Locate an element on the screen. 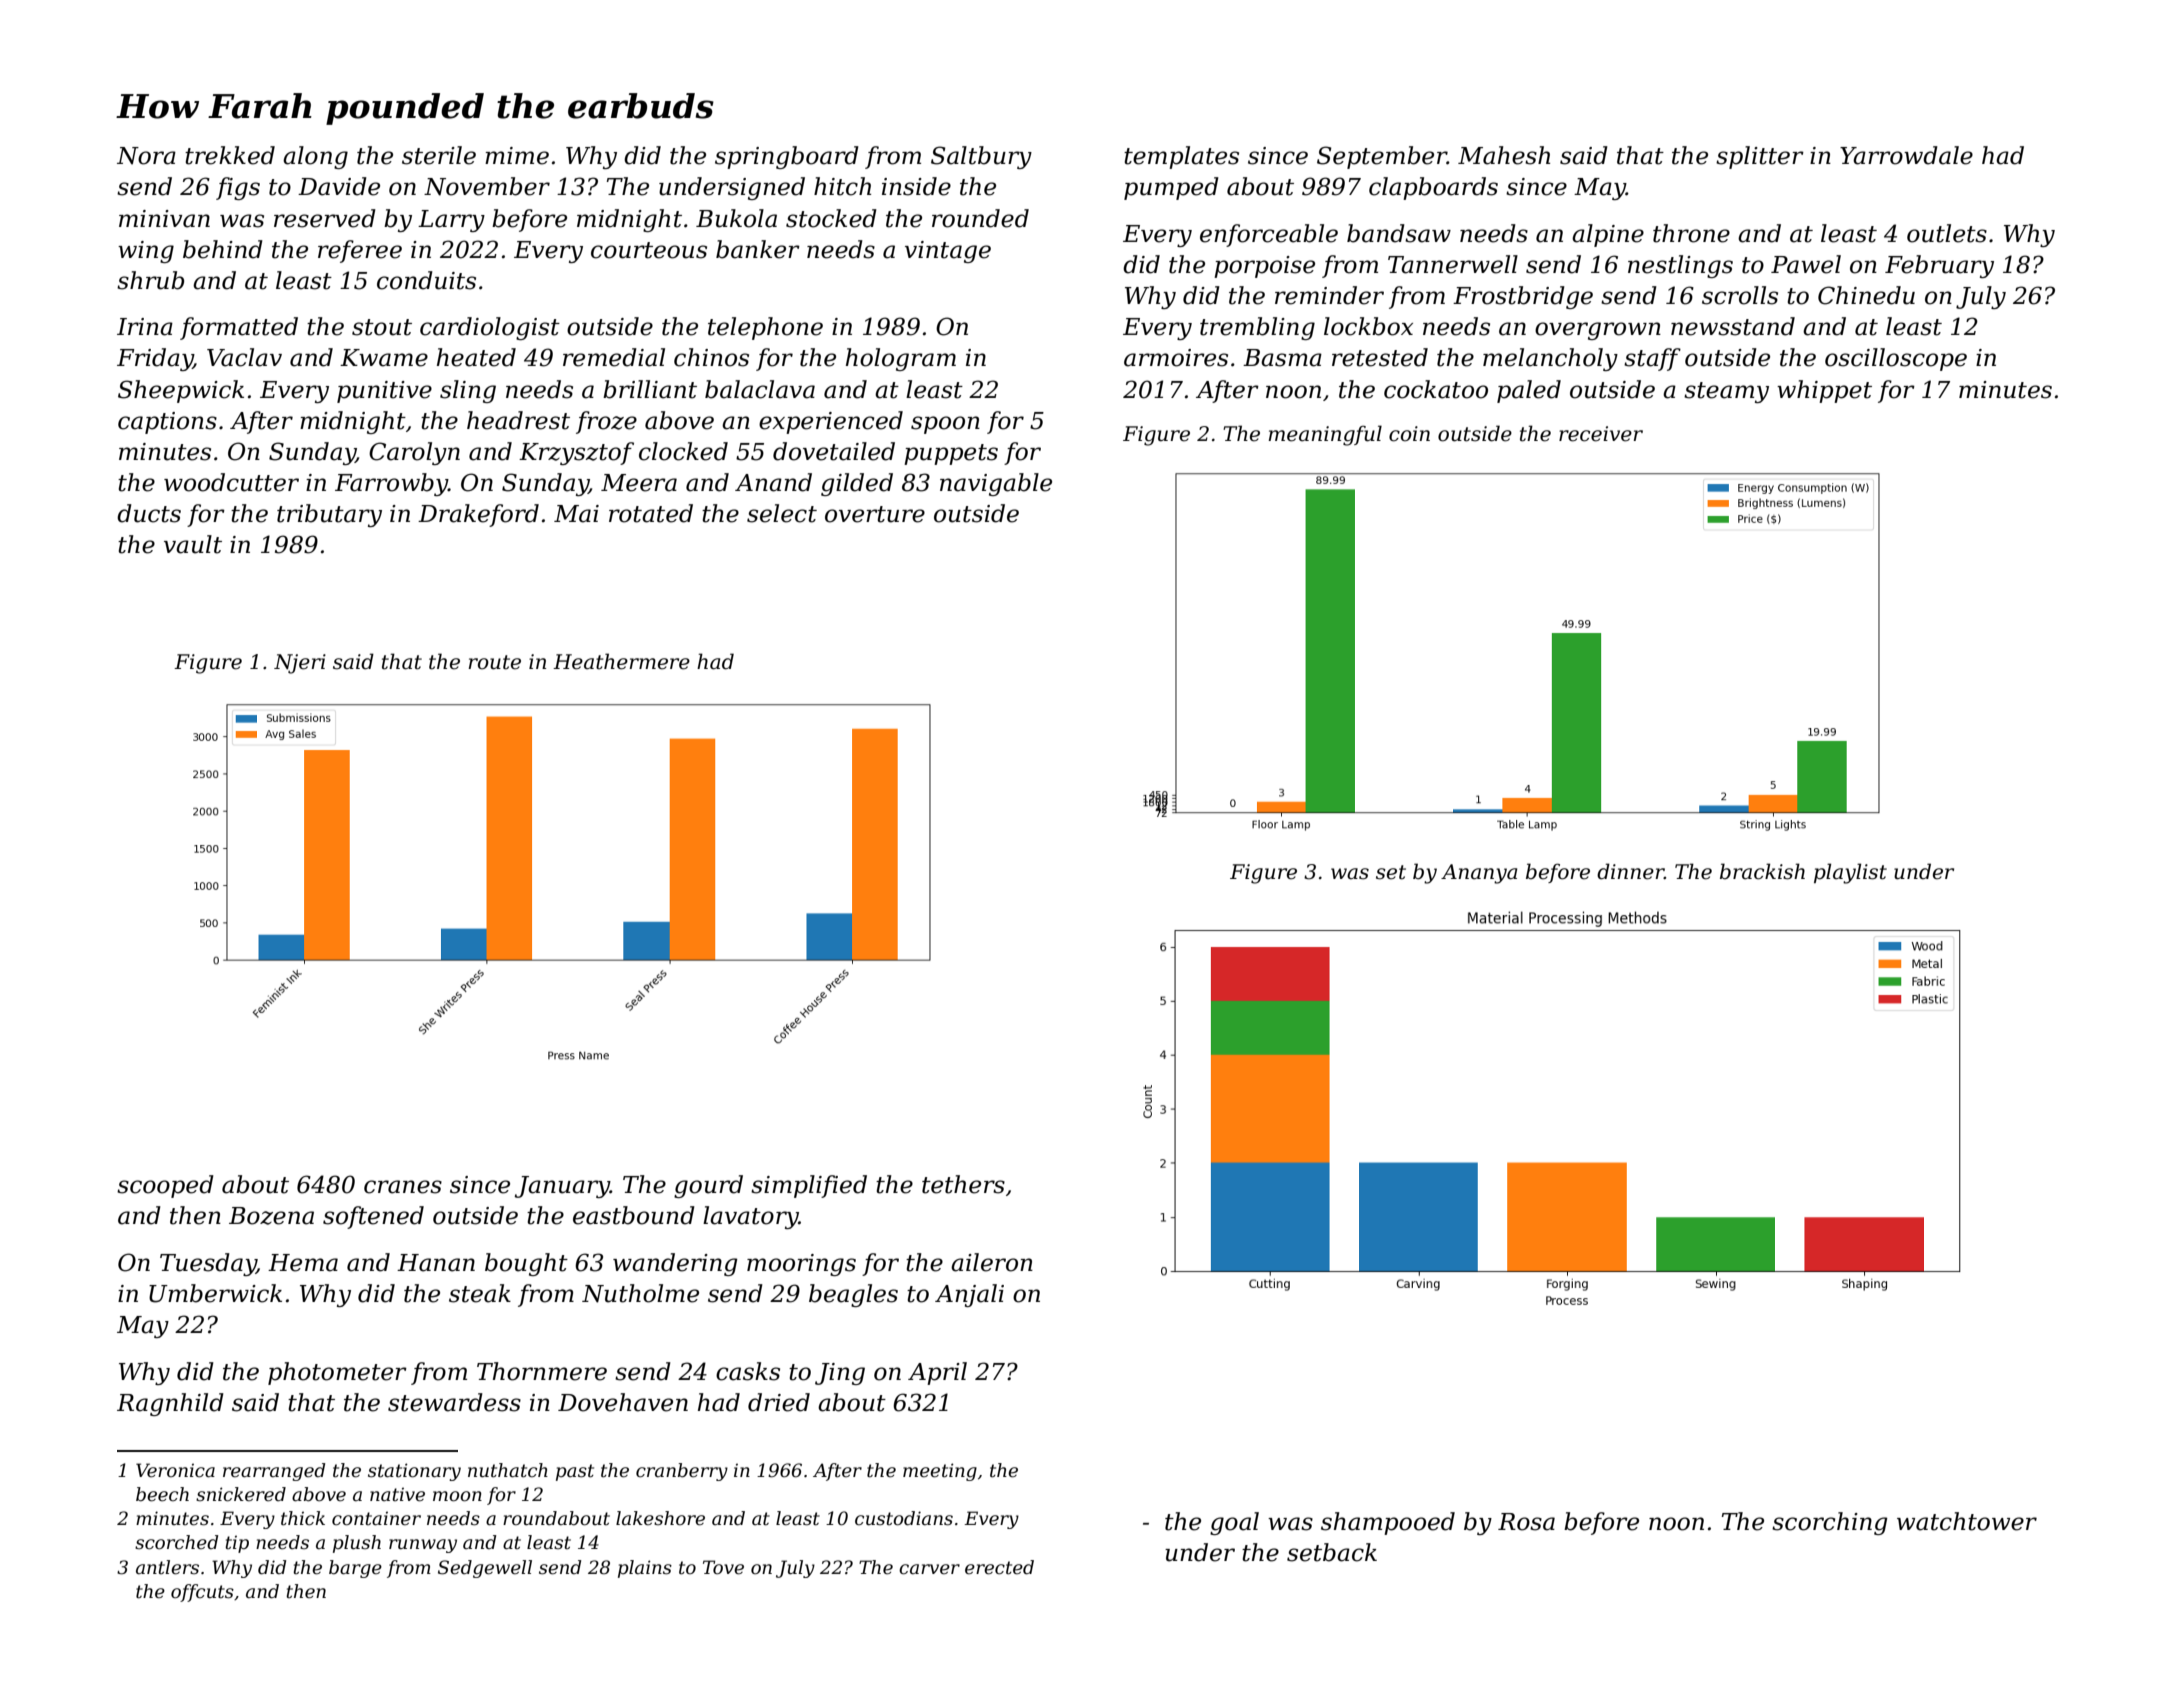 The width and height of the screenshot is (2178, 1683). Kwame is located at coordinates (384, 358).
